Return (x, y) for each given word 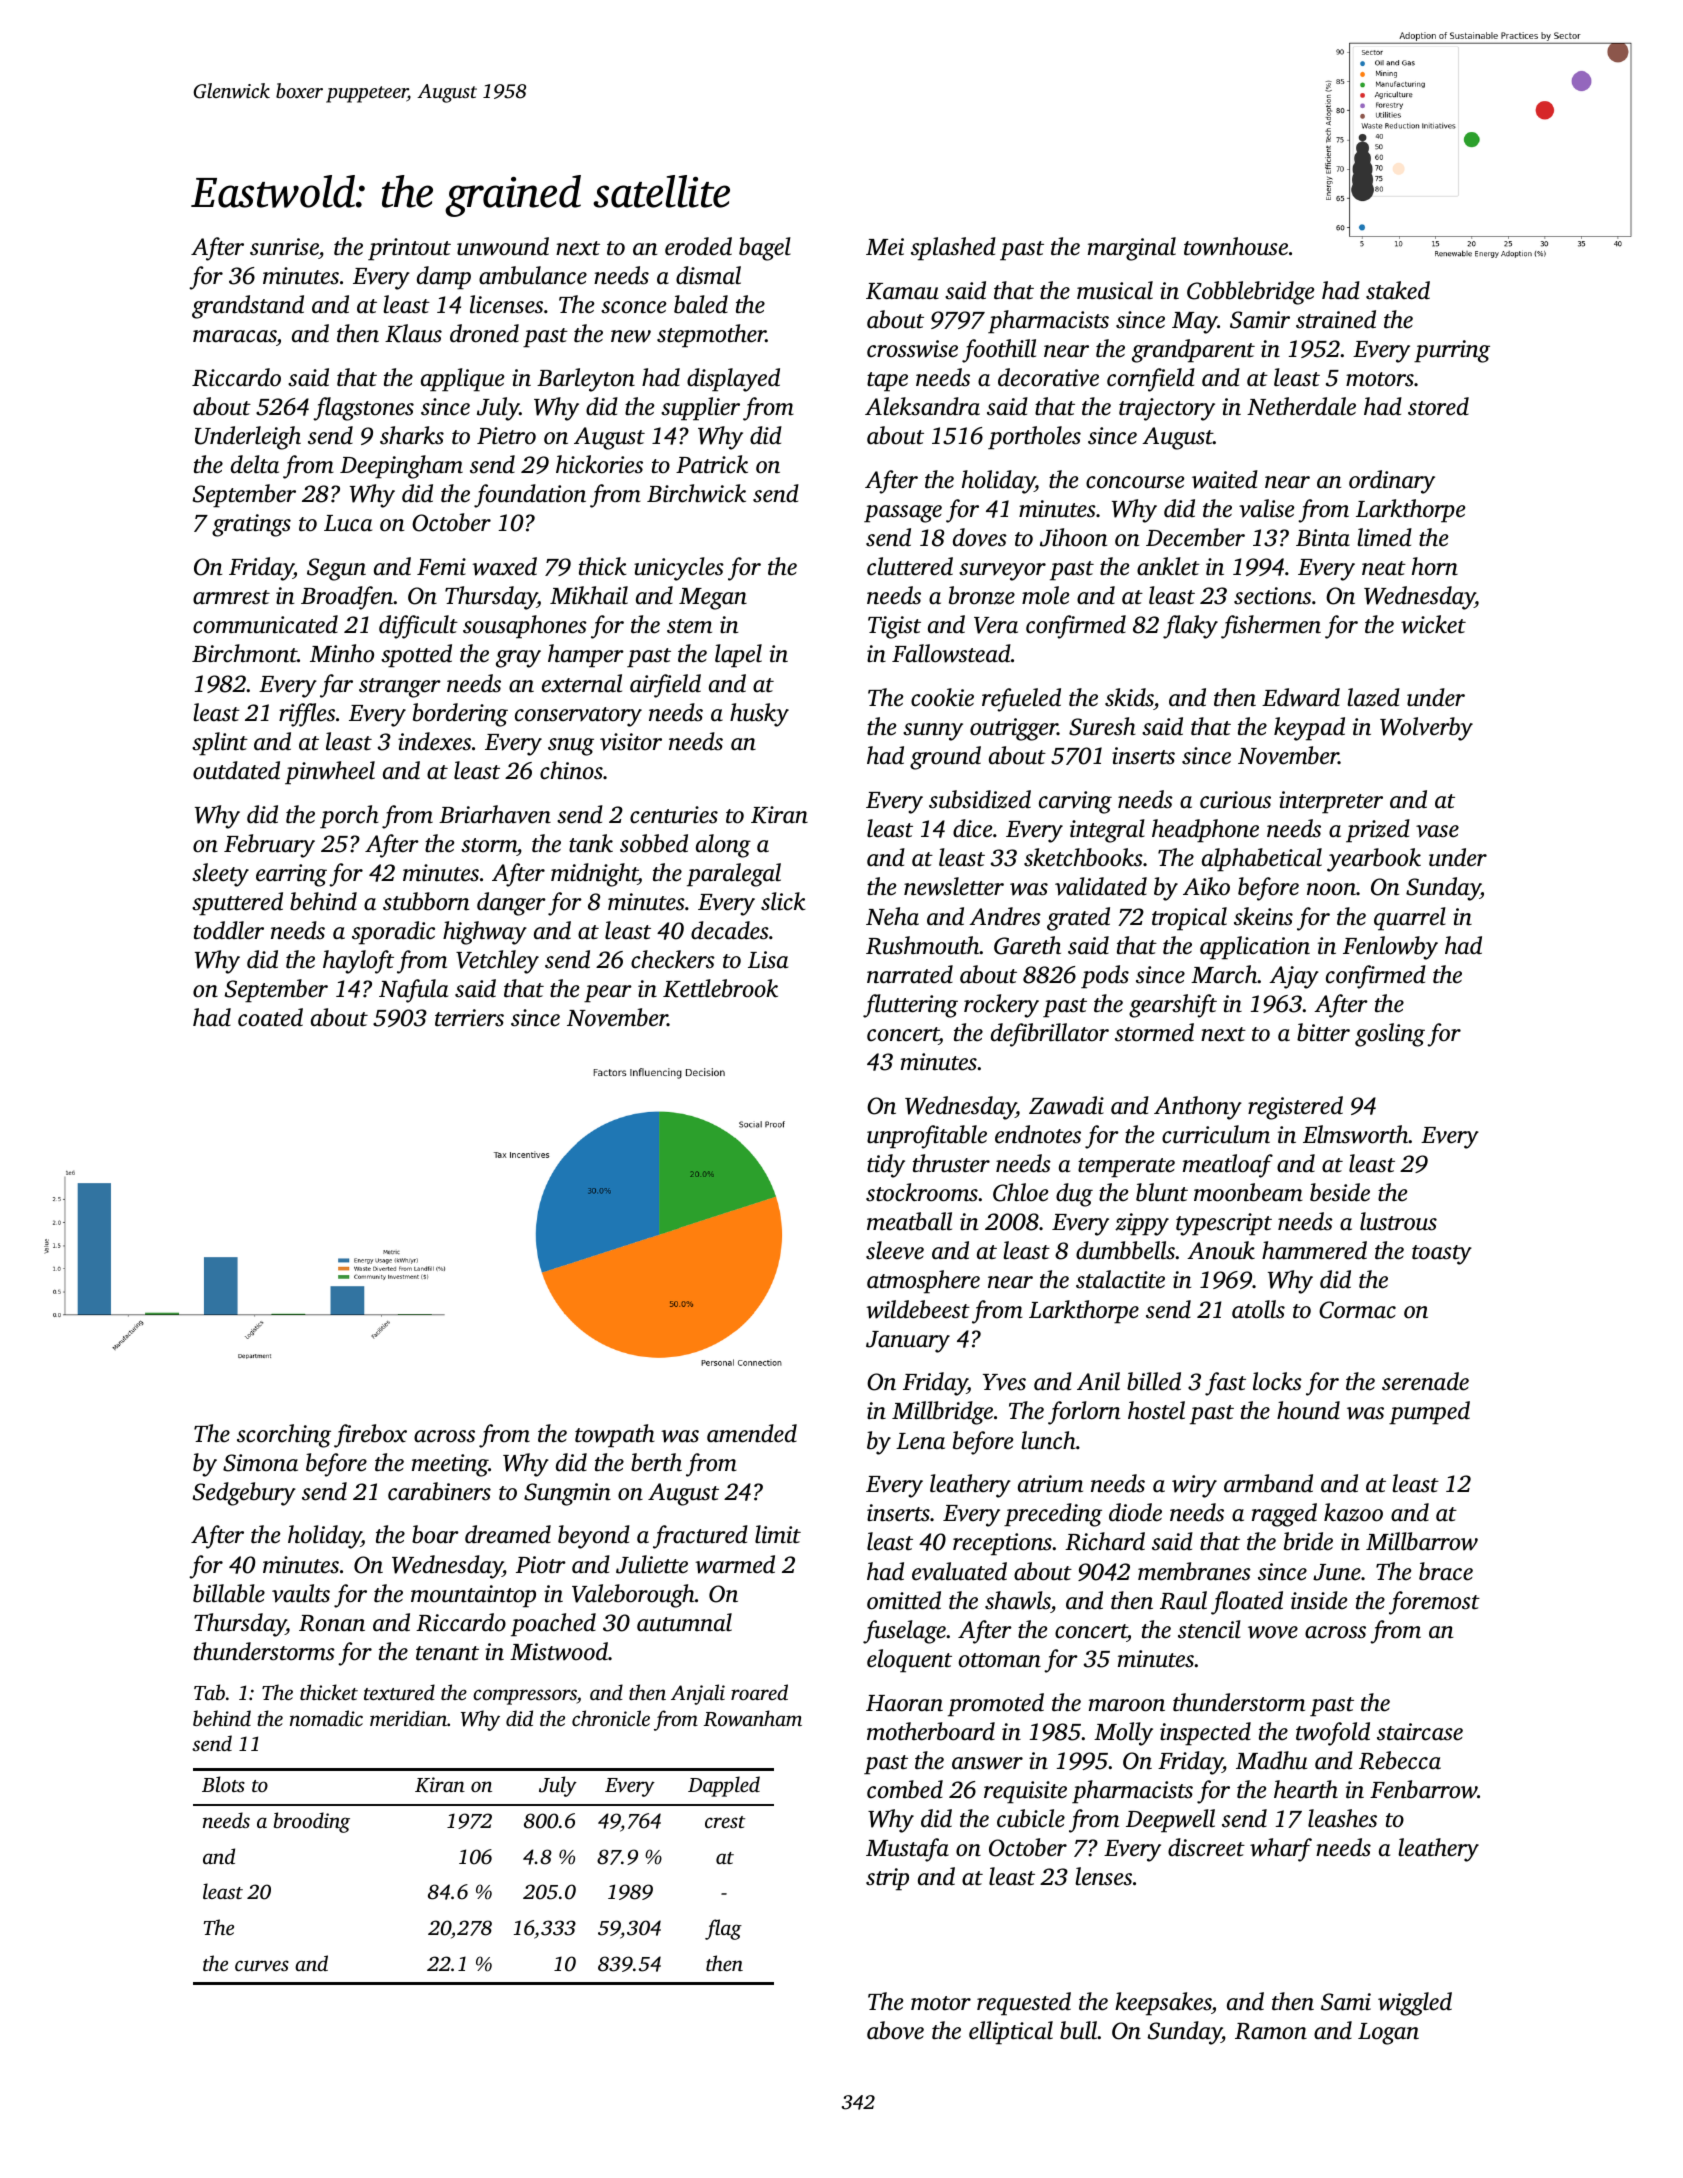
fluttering (910, 1006)
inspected (1205, 1734)
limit (778, 1534)
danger (511, 904)
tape (887, 382)
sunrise (284, 247)
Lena (920, 1441)
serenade (1425, 1381)
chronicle (611, 1718)
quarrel (1410, 919)
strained (1336, 319)
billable (229, 1593)
